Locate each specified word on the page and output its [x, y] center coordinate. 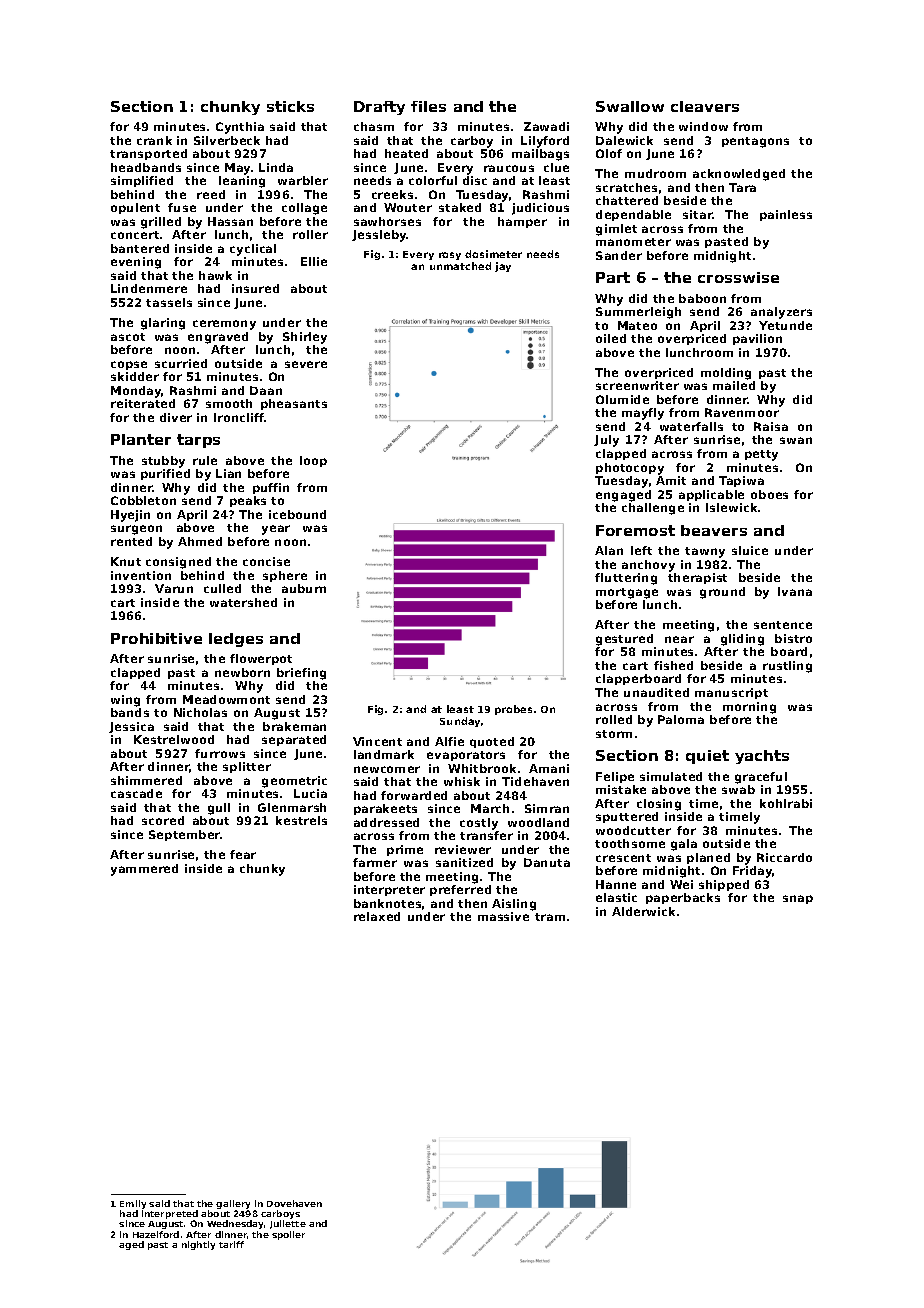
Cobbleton [143, 500]
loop [313, 461]
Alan [609, 550]
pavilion [757, 339]
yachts [762, 757]
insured [255, 288]
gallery [233, 1204]
